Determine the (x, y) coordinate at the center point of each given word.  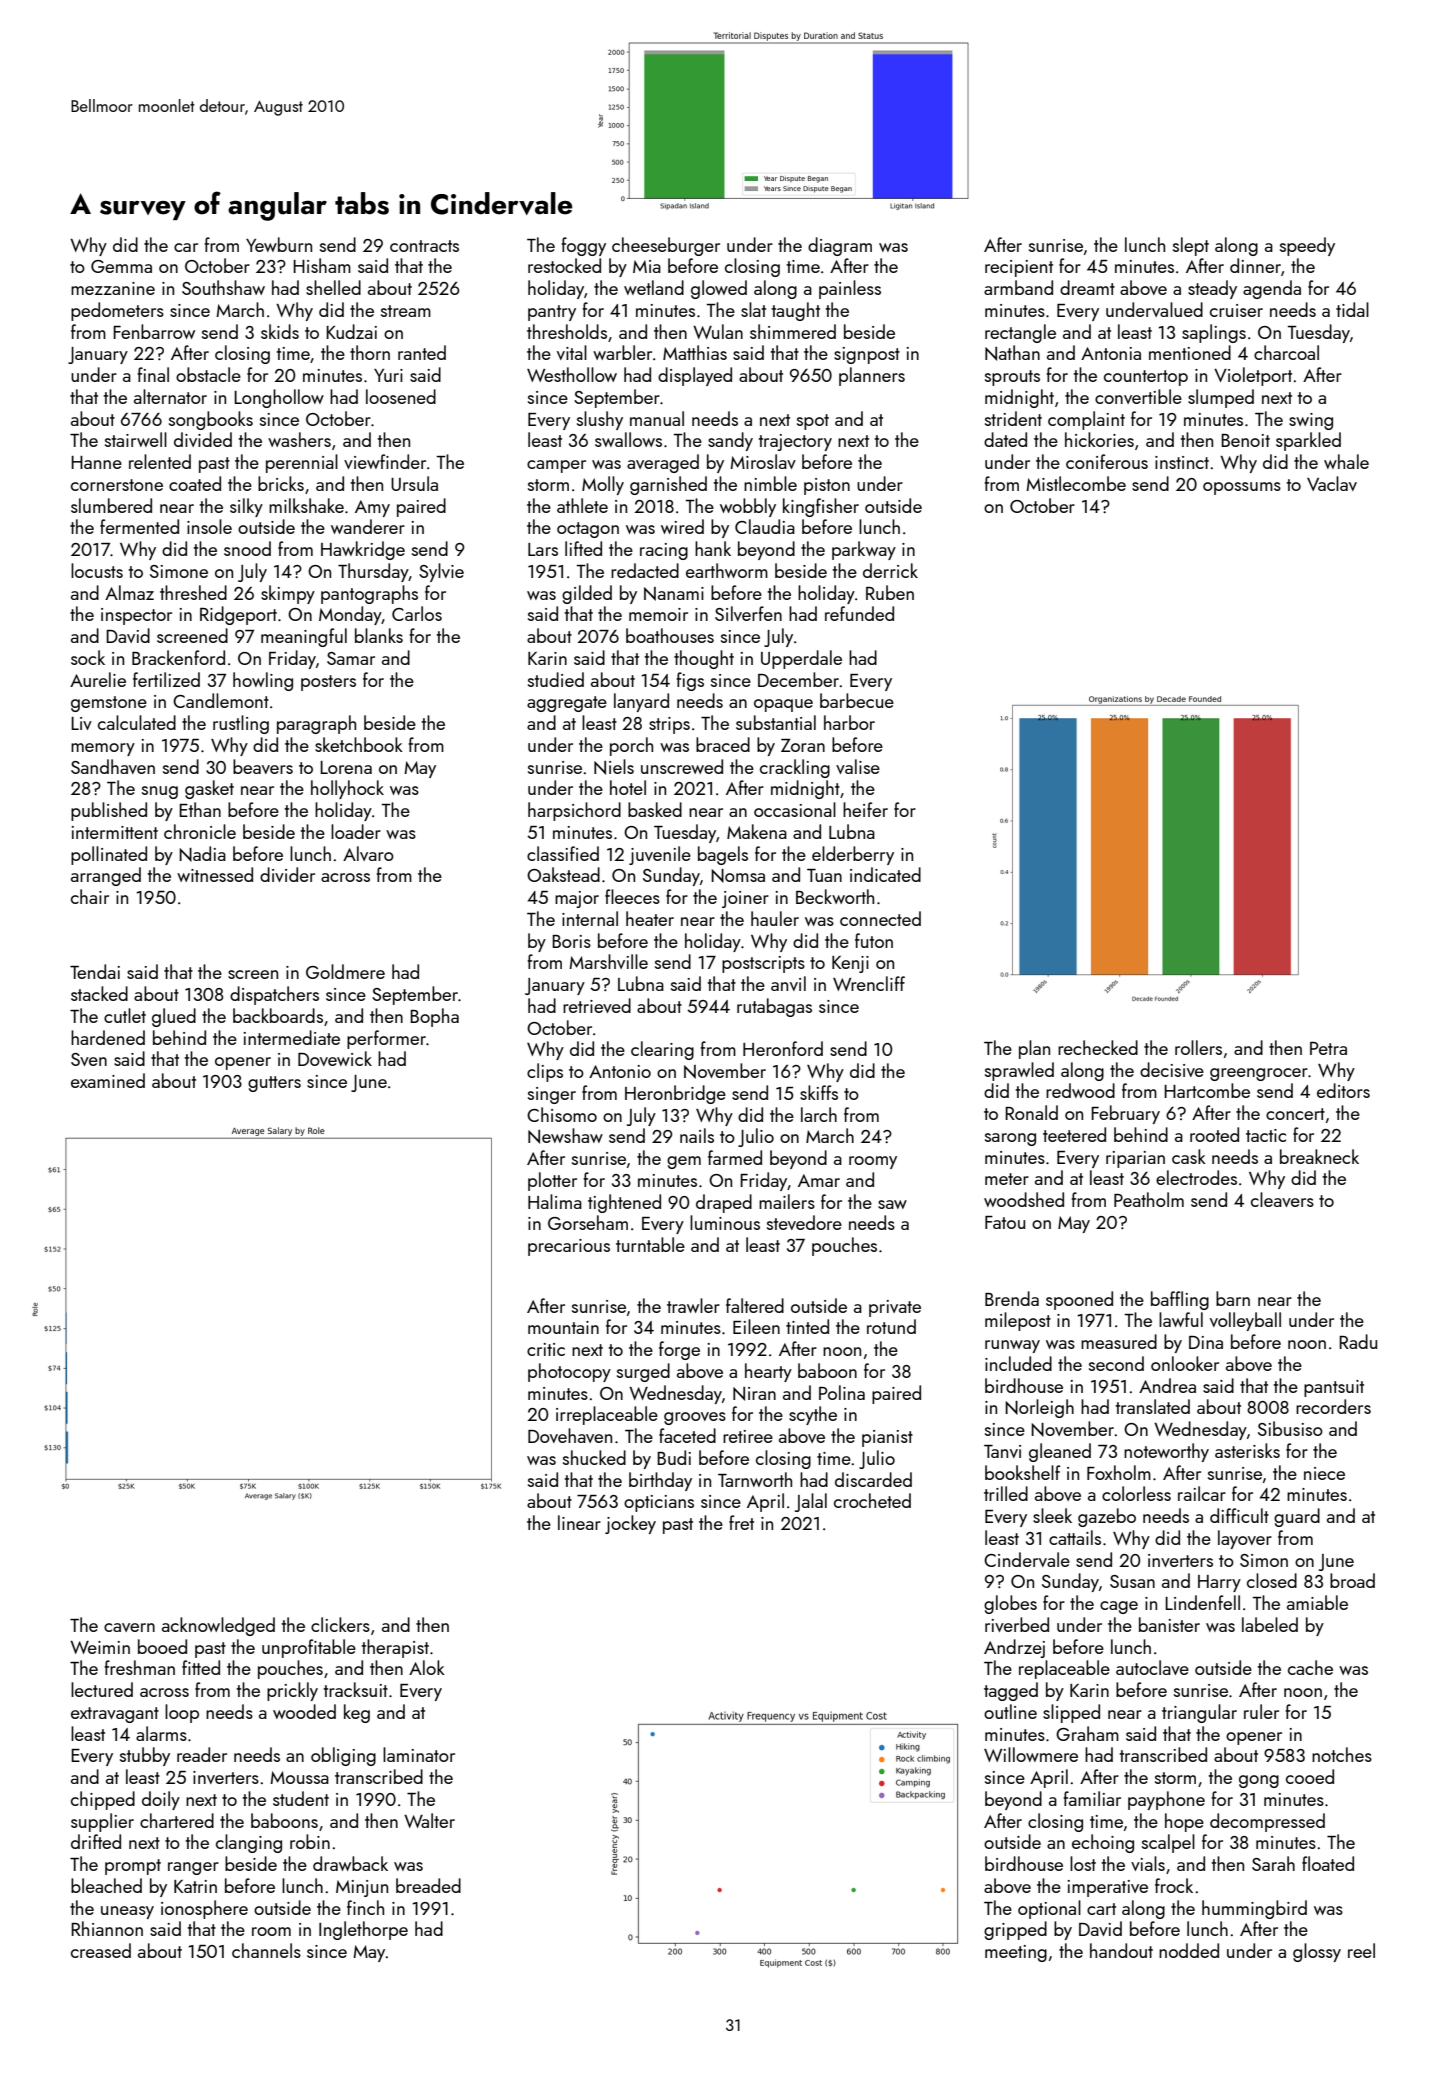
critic (546, 1349)
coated (195, 483)
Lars (543, 549)
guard (1297, 1517)
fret (741, 1522)
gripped (1015, 1930)
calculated (137, 722)
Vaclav (1332, 483)
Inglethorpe (363, 1930)
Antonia (1111, 353)
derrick (890, 570)
